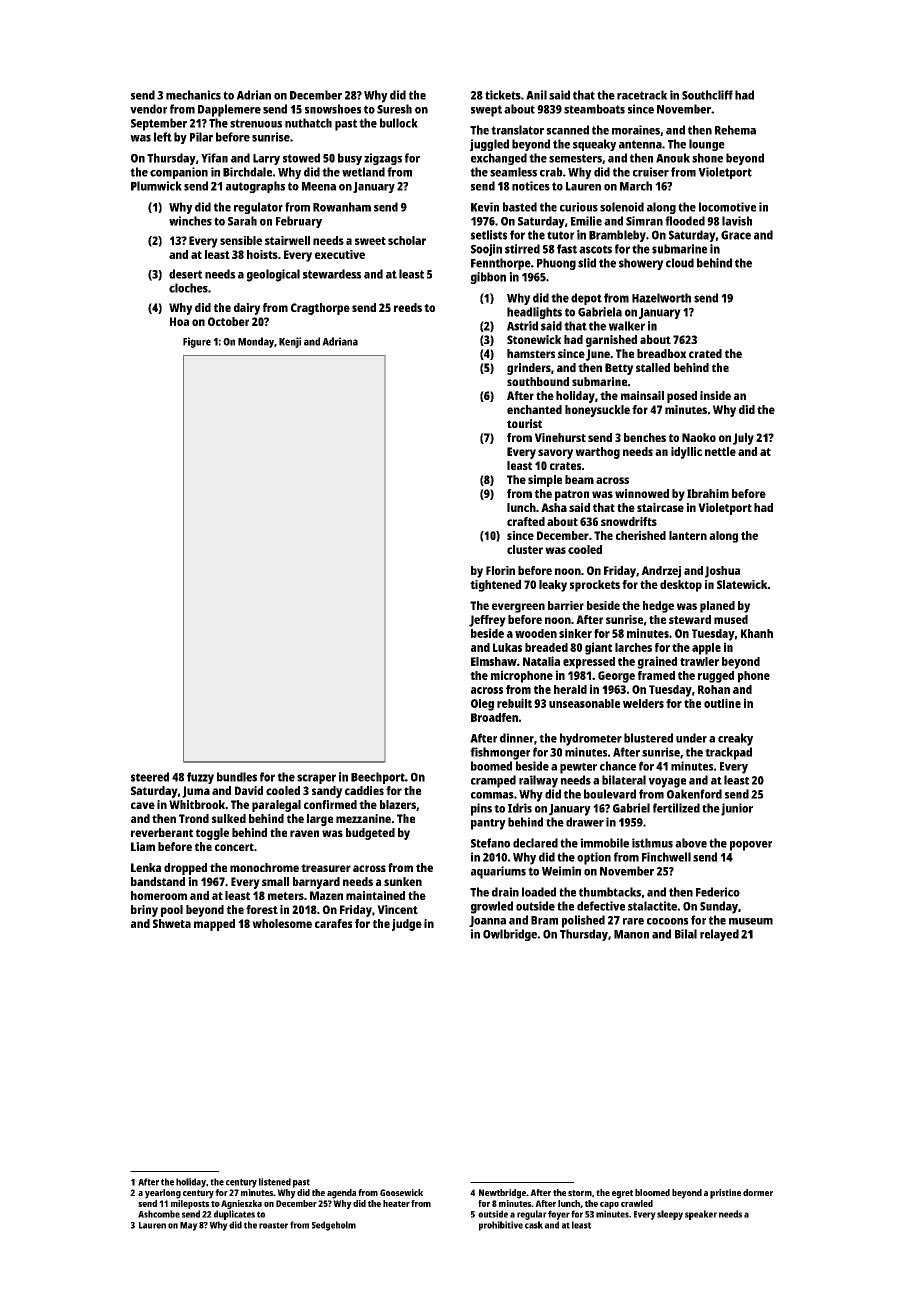 The image size is (908, 1316). What do you see at coordinates (503, 95) in the screenshot?
I see `tickets` at bounding box center [503, 95].
